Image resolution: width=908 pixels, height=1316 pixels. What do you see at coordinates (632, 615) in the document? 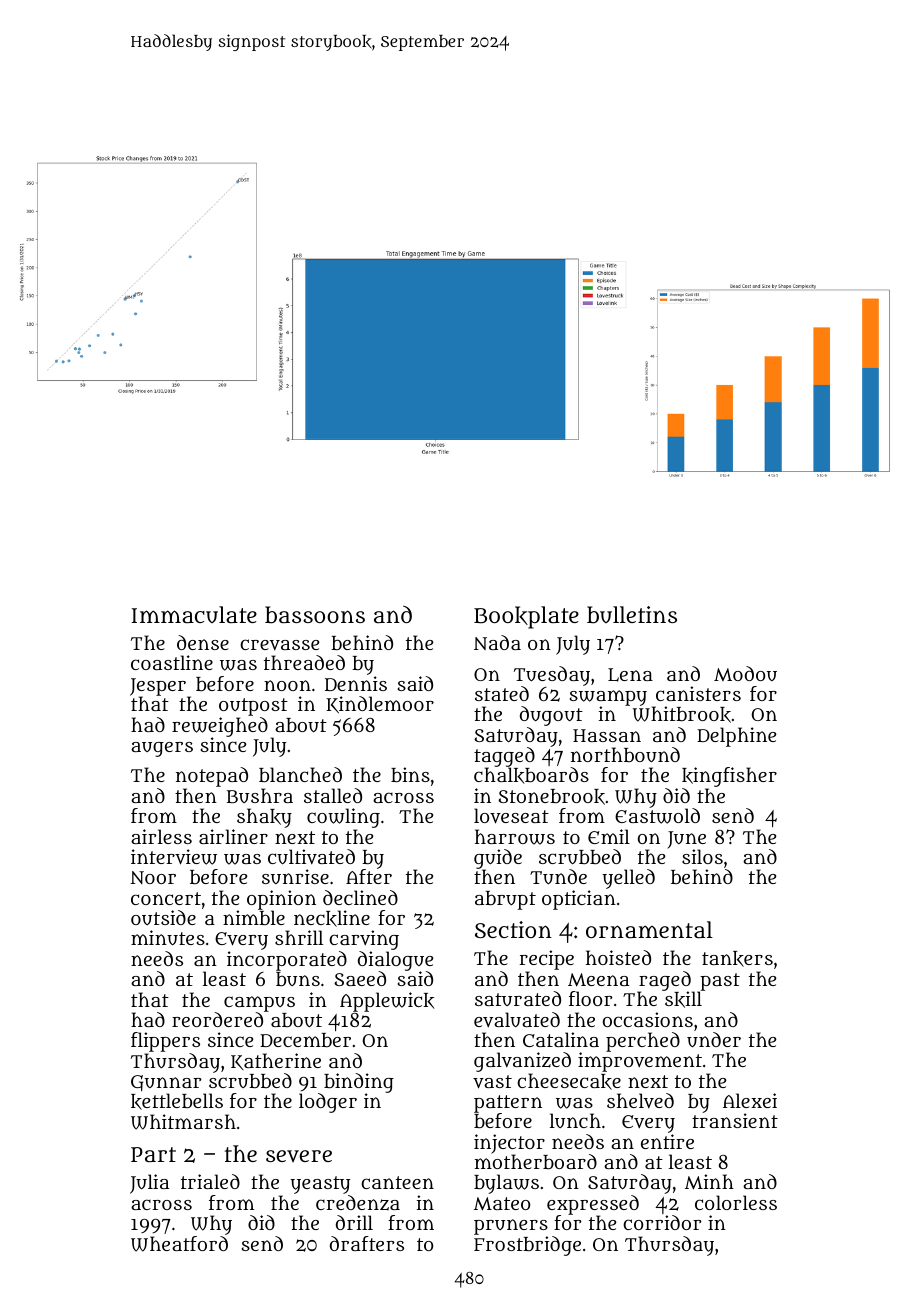
I see `bulletins` at bounding box center [632, 615].
